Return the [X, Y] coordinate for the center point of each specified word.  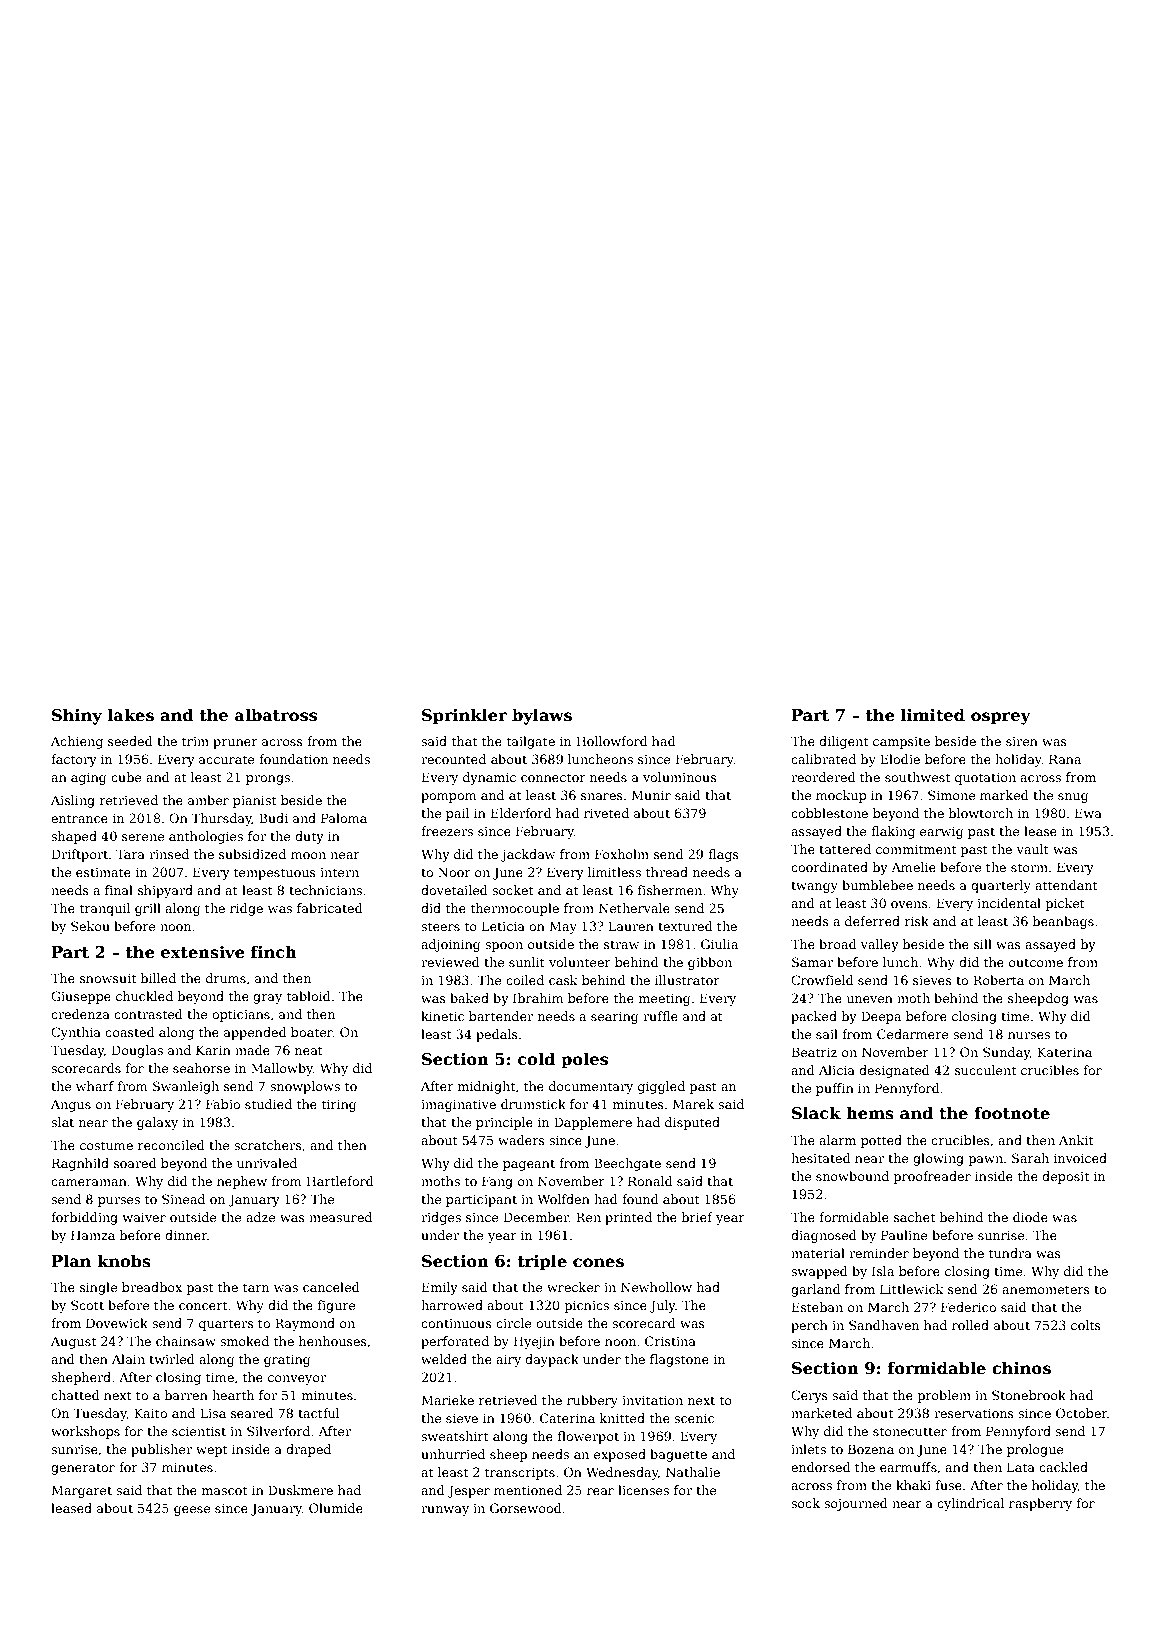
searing [615, 1018]
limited [933, 715]
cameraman [89, 1182]
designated [894, 1071]
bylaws [542, 716]
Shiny [77, 716]
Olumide [336, 1508]
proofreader [932, 1177]
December [536, 1217]
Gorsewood [526, 1508]
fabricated [330, 908]
